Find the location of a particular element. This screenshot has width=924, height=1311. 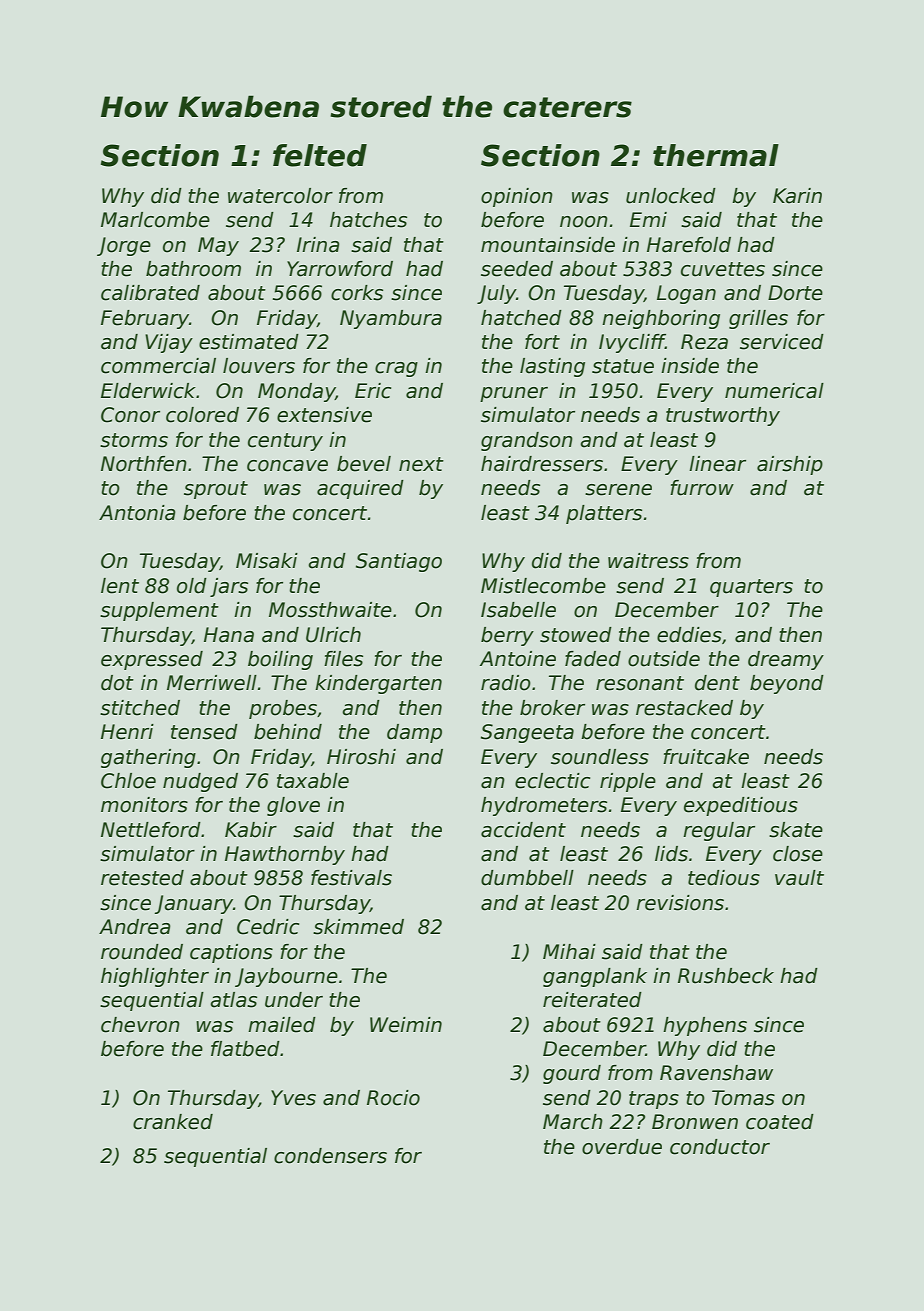

Misaki is located at coordinates (267, 561).
